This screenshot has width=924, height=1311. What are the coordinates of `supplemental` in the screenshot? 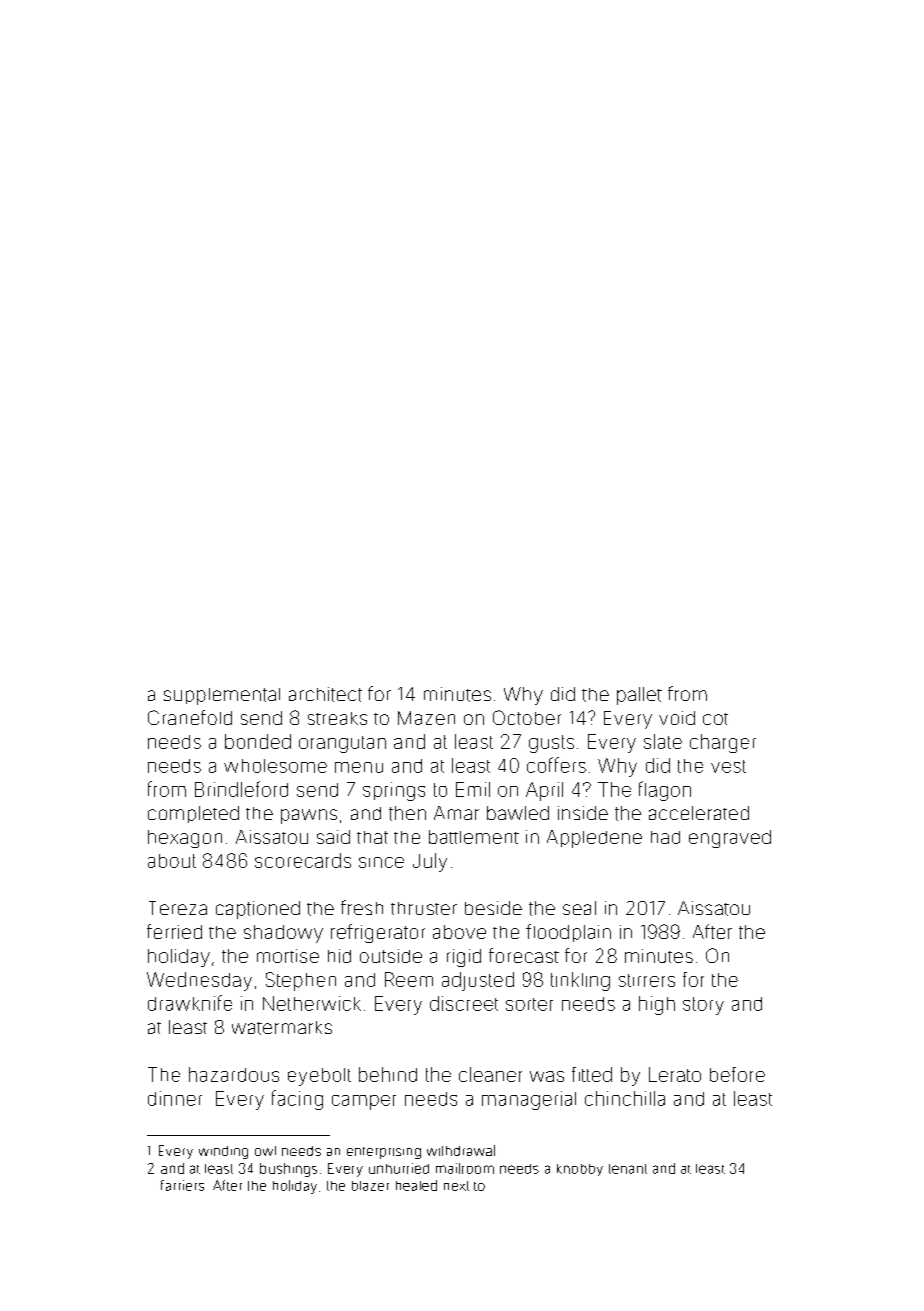 It's located at (222, 696).
